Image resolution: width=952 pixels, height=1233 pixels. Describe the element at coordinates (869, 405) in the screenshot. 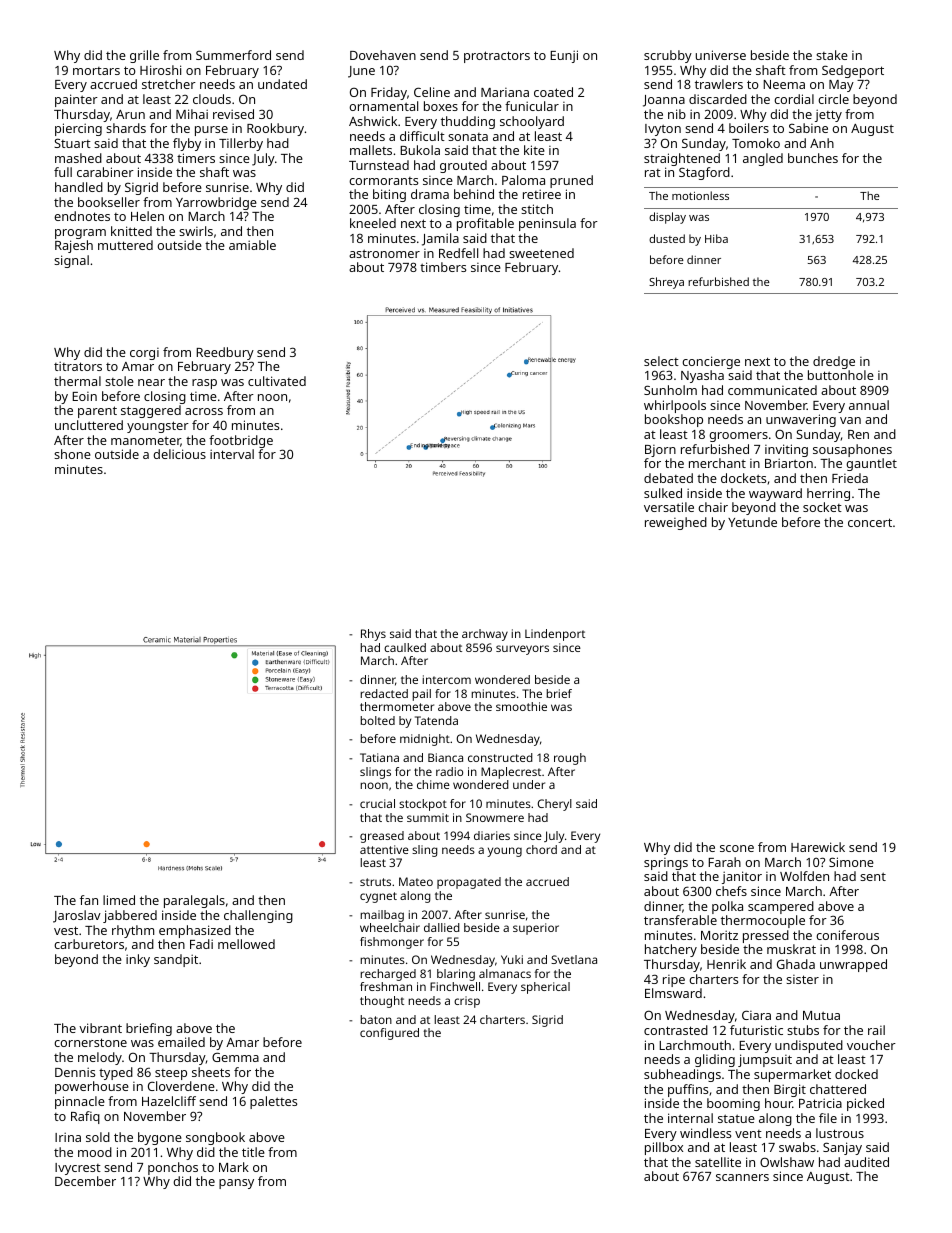

I see `annual` at that location.
